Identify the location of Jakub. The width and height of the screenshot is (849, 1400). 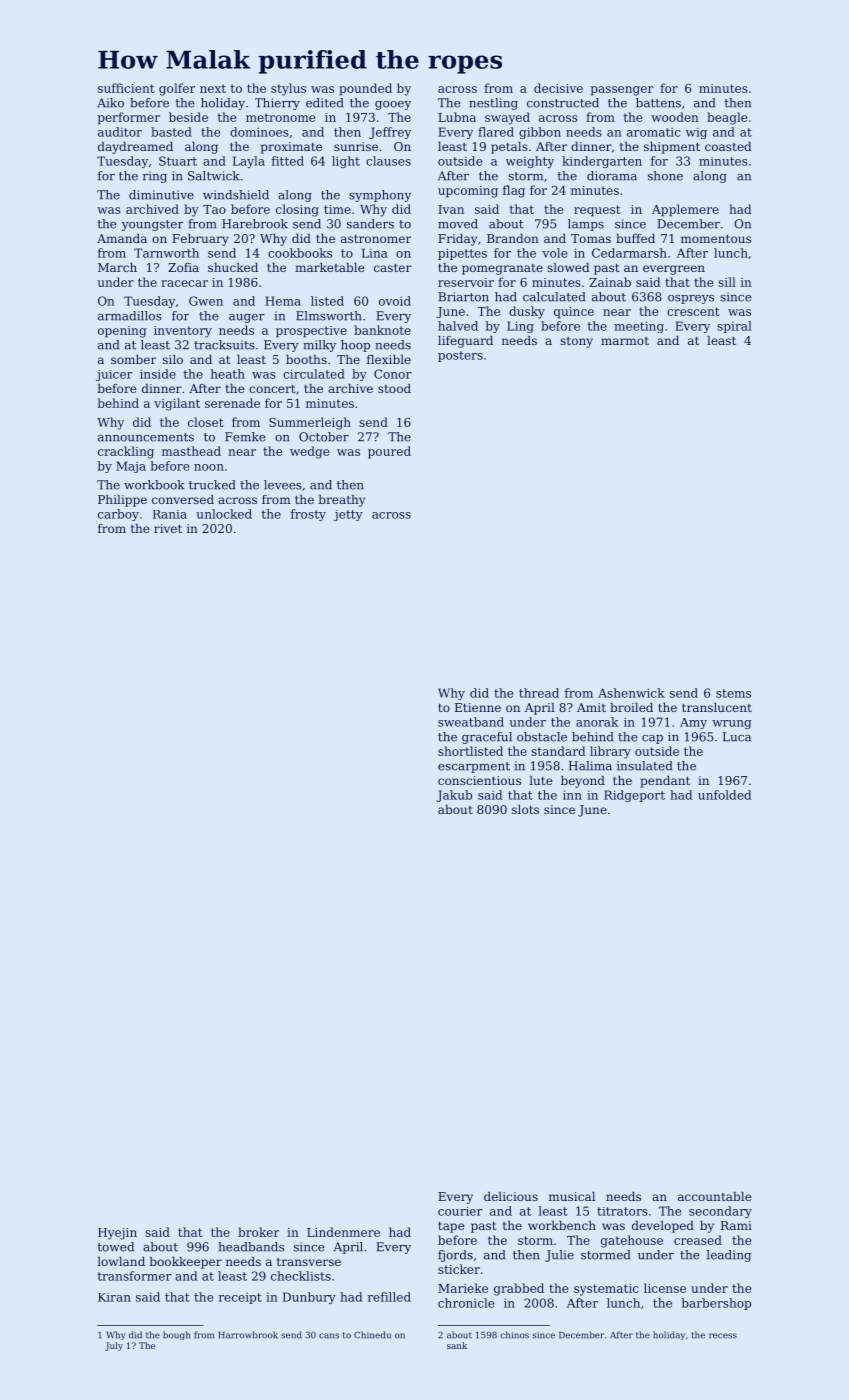
(454, 796).
